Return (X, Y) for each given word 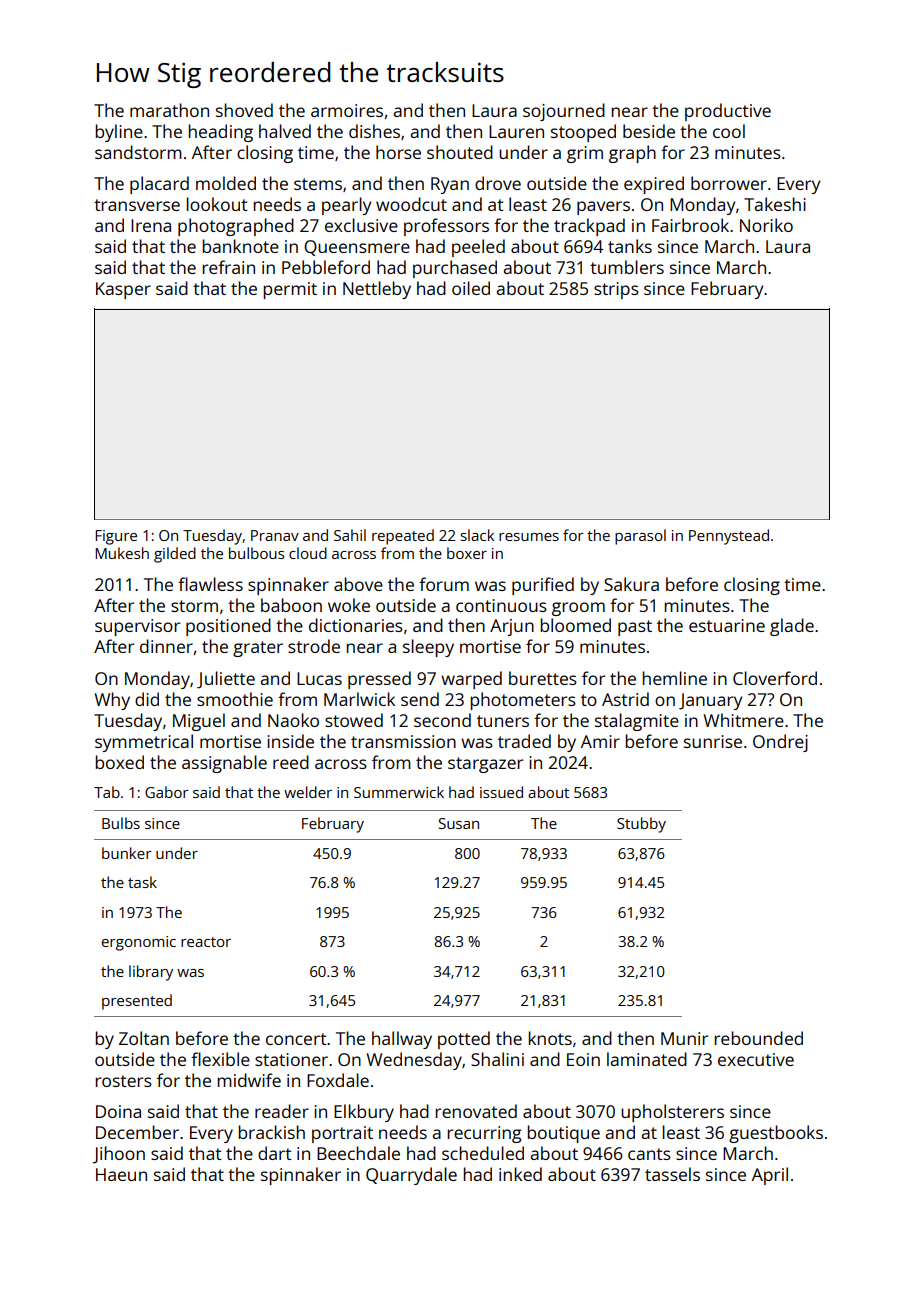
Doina (118, 1111)
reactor (206, 942)
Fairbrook (690, 225)
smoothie (235, 699)
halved (285, 131)
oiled (471, 288)
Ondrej (780, 743)
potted (464, 1040)
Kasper (123, 290)
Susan (459, 823)
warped (471, 680)
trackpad (589, 227)
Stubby (641, 825)
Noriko (766, 225)
